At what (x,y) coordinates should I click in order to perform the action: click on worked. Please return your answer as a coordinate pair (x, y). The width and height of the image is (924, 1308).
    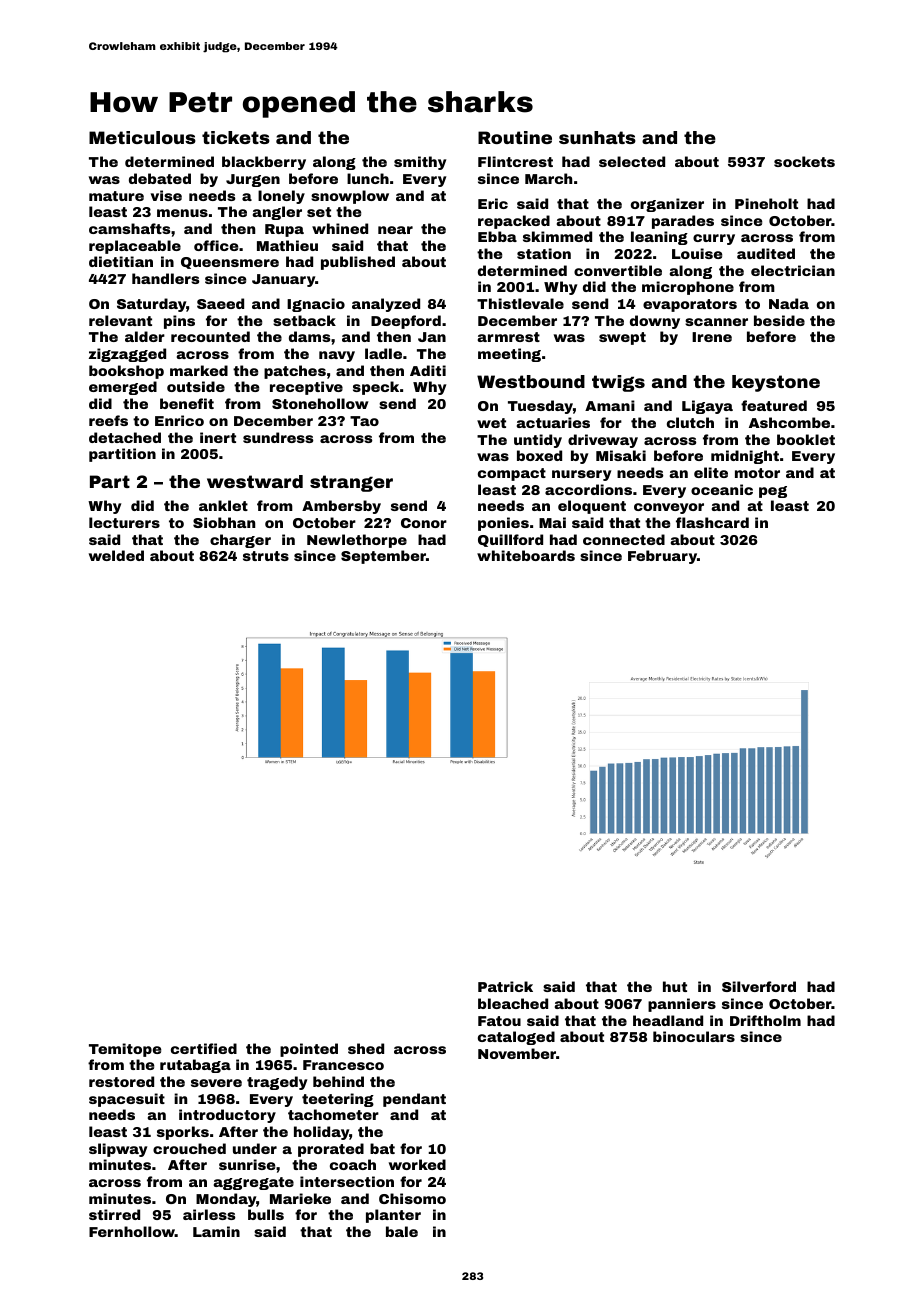
    Looking at the image, I should click on (417, 1164).
